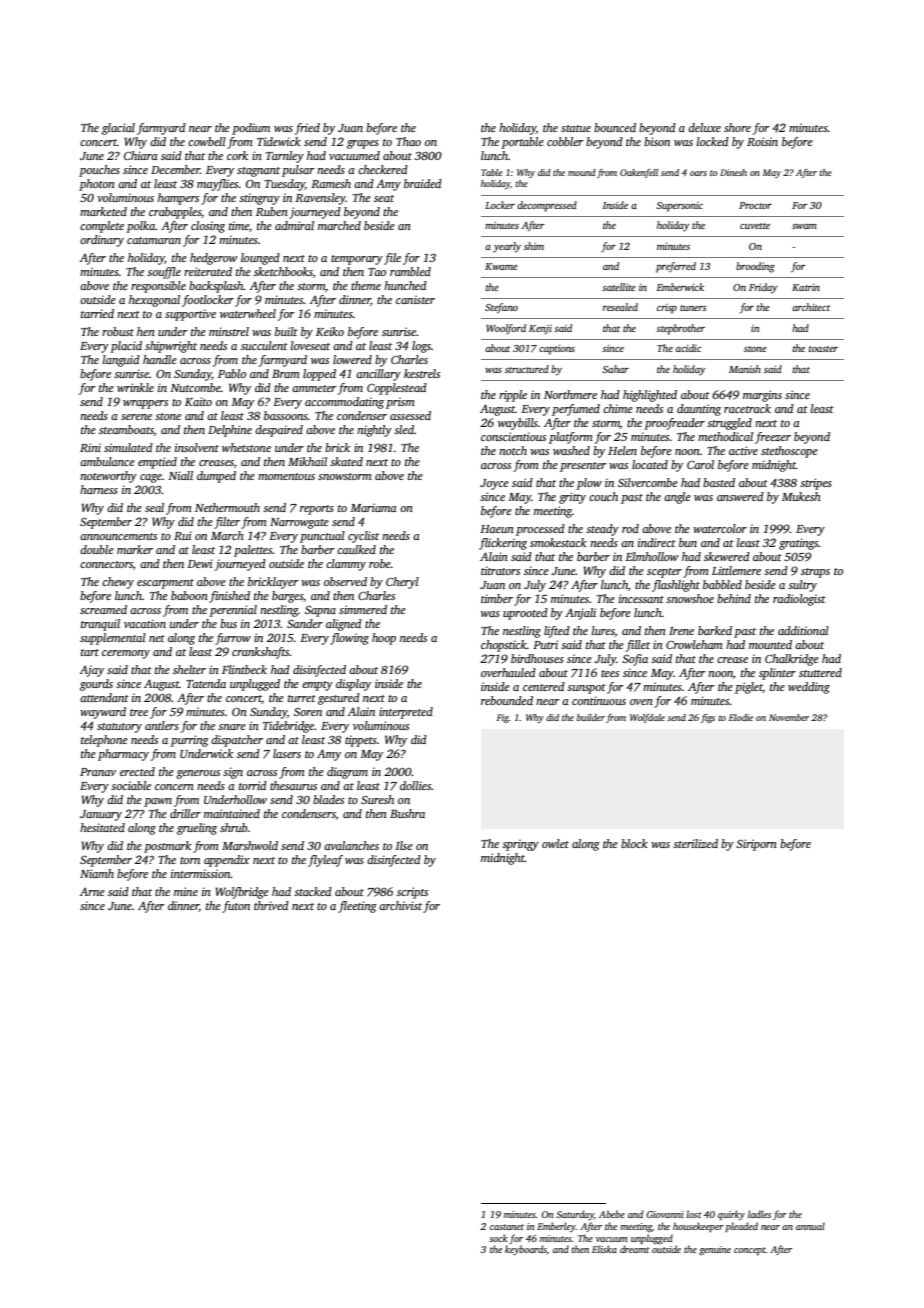  I want to click on Thao, so click(408, 141).
